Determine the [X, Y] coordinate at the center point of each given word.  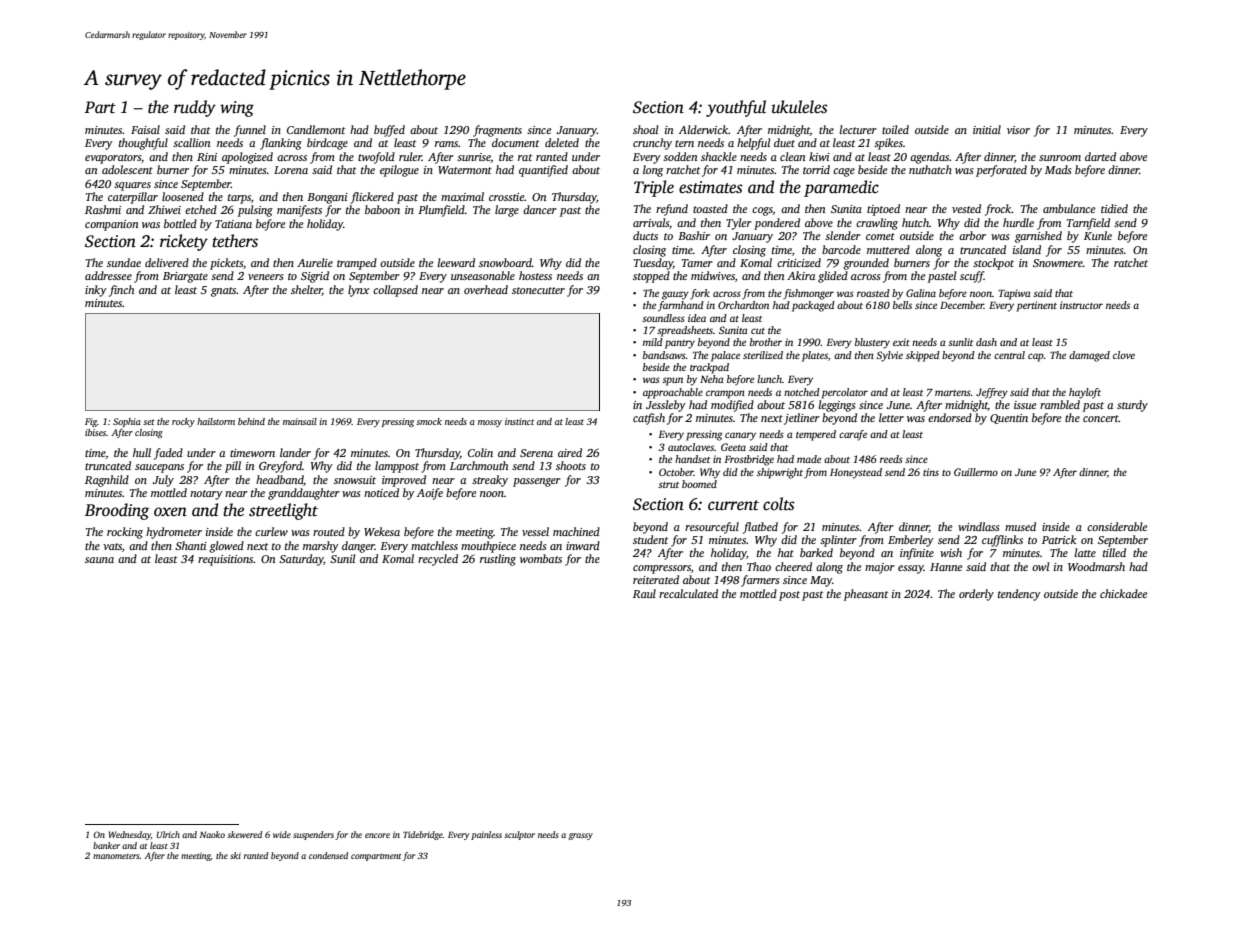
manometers [116, 856]
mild [653, 342]
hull [142, 452]
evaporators [113, 159]
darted [1100, 156]
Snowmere [1058, 263]
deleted [562, 142]
